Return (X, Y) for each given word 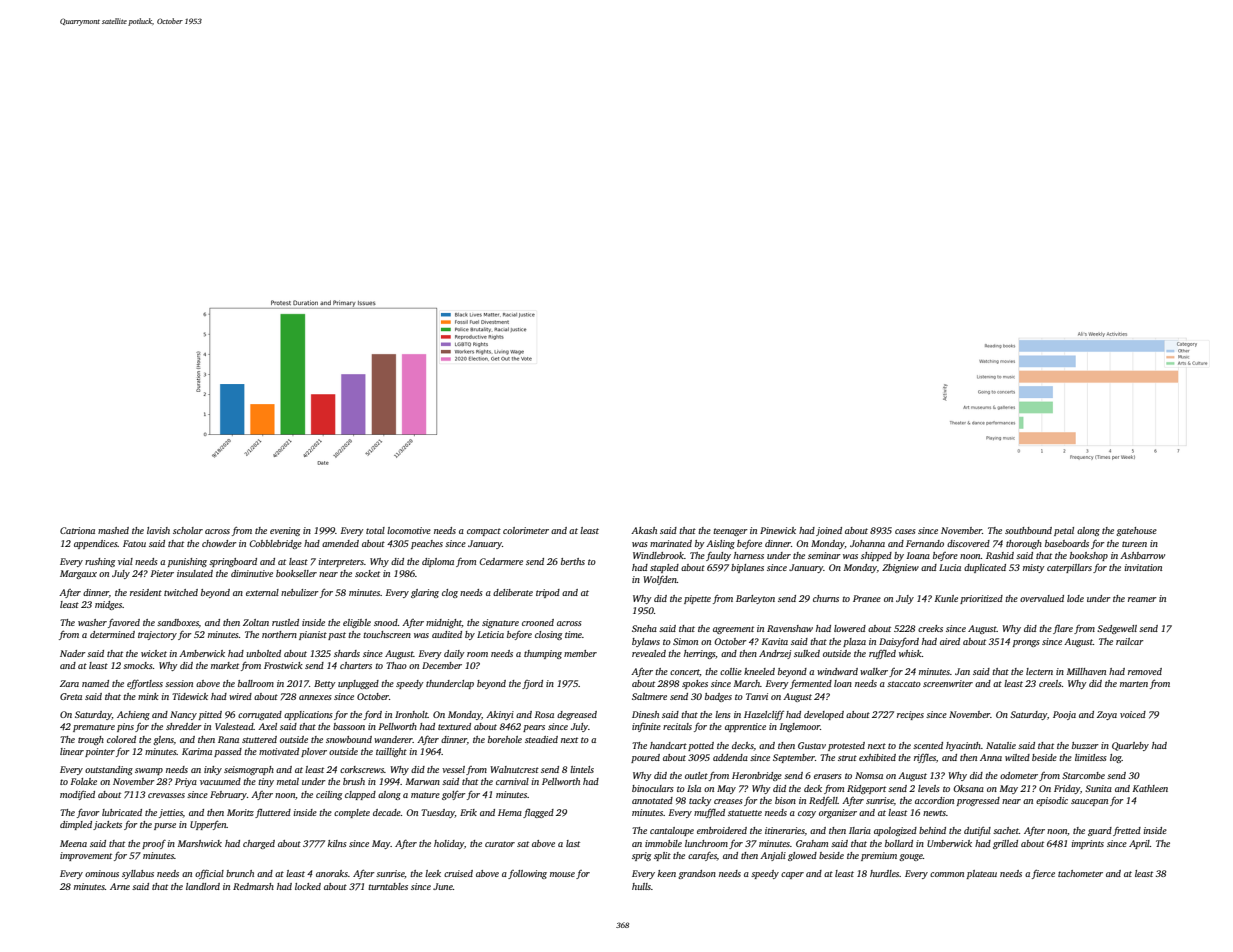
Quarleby (1130, 746)
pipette (697, 599)
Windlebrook (658, 555)
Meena (73, 843)
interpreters (341, 562)
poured (645, 758)
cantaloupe (672, 831)
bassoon (349, 726)
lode (1075, 598)
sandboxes (178, 622)
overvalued (1042, 598)
